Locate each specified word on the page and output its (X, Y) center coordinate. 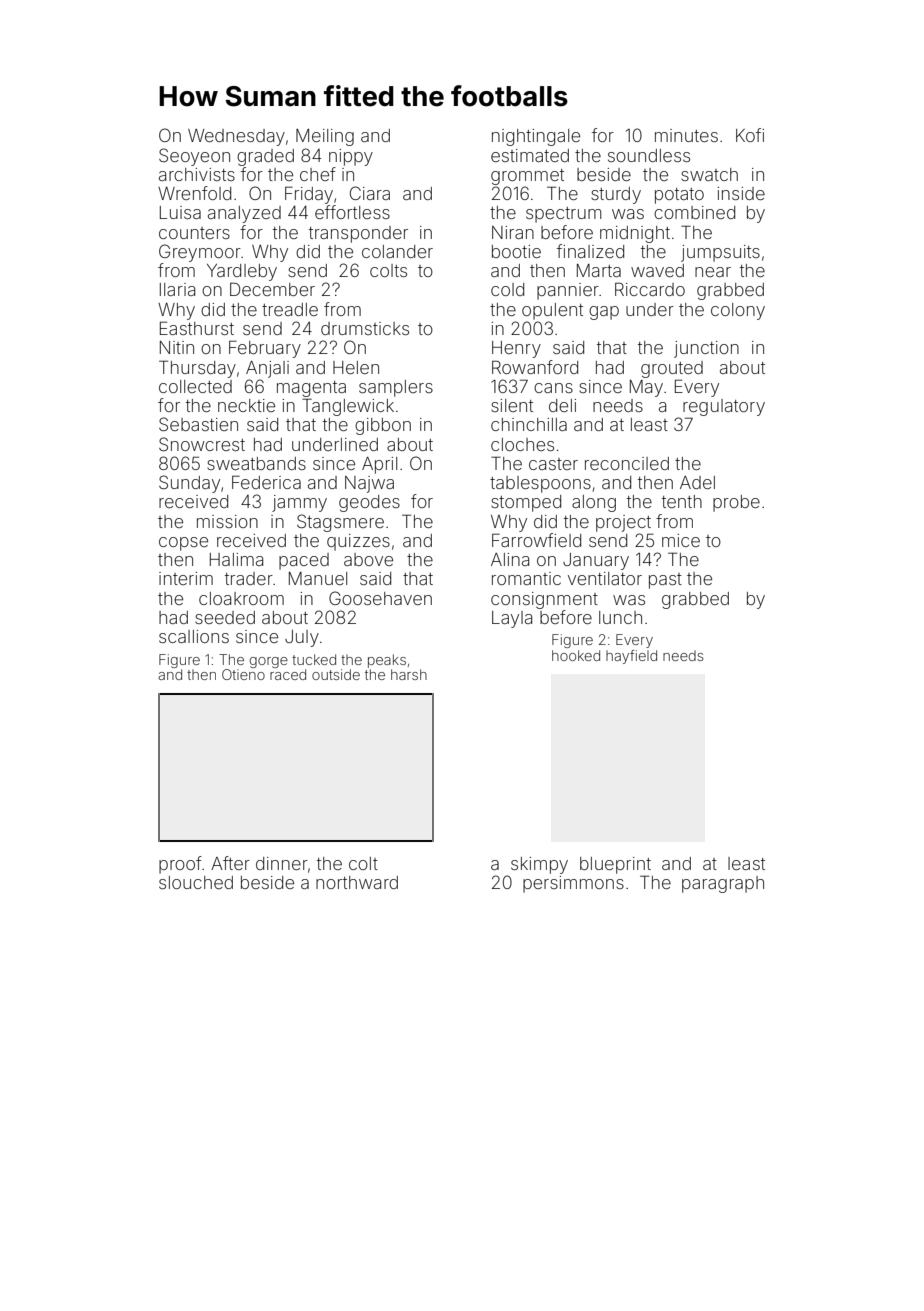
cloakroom (241, 598)
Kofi (750, 135)
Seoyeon (194, 157)
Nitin (177, 347)
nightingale (536, 137)
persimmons (573, 884)
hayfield (631, 657)
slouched (196, 882)
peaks (387, 661)
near (713, 272)
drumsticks (365, 328)
